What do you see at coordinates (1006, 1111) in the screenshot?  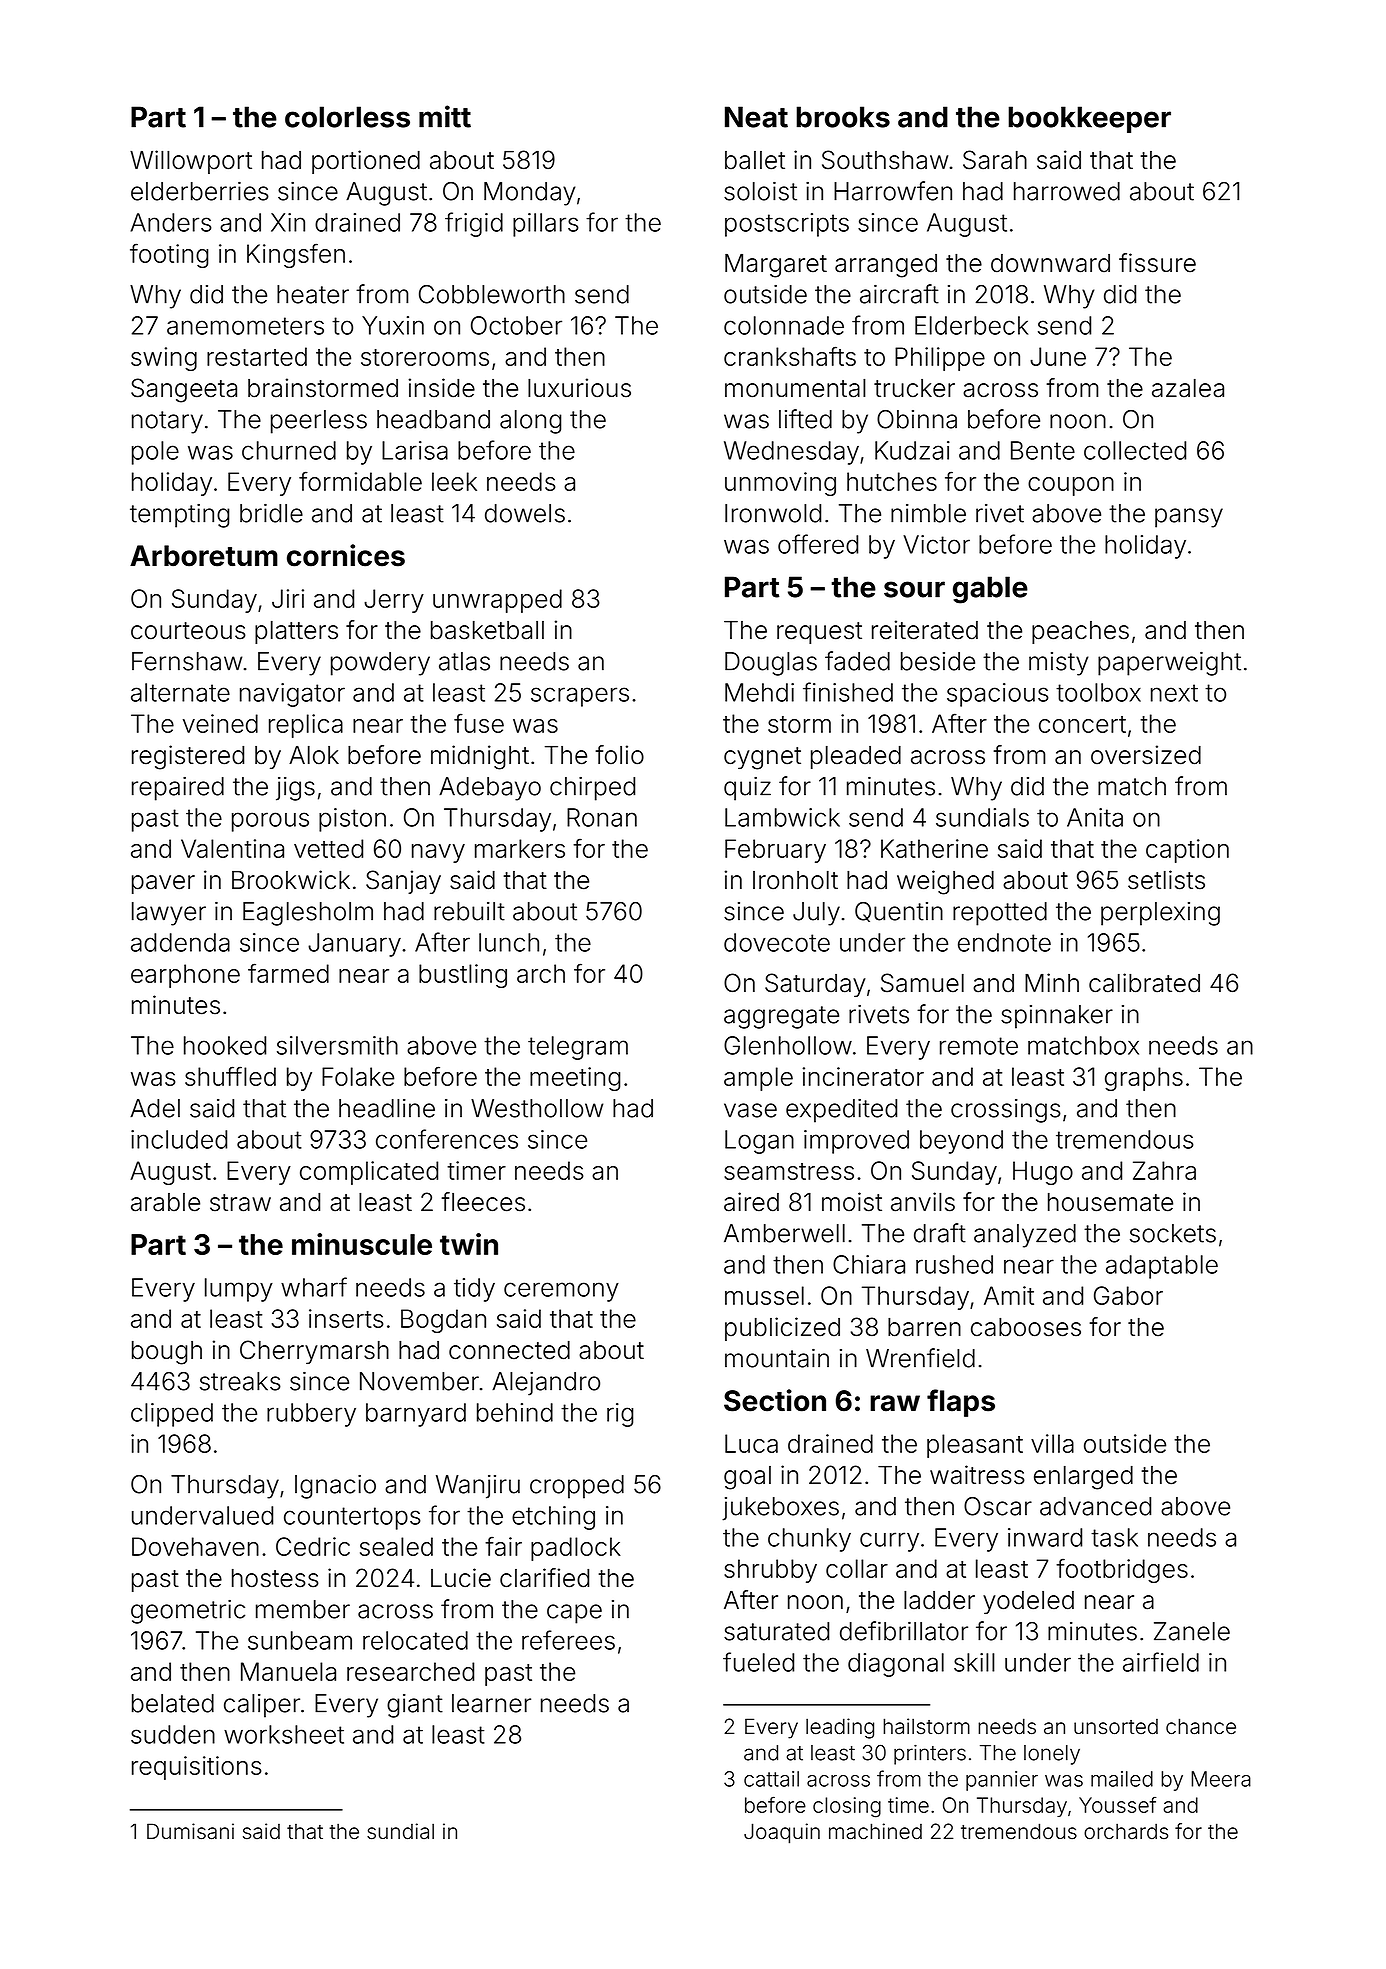 I see `crossings` at bounding box center [1006, 1111].
